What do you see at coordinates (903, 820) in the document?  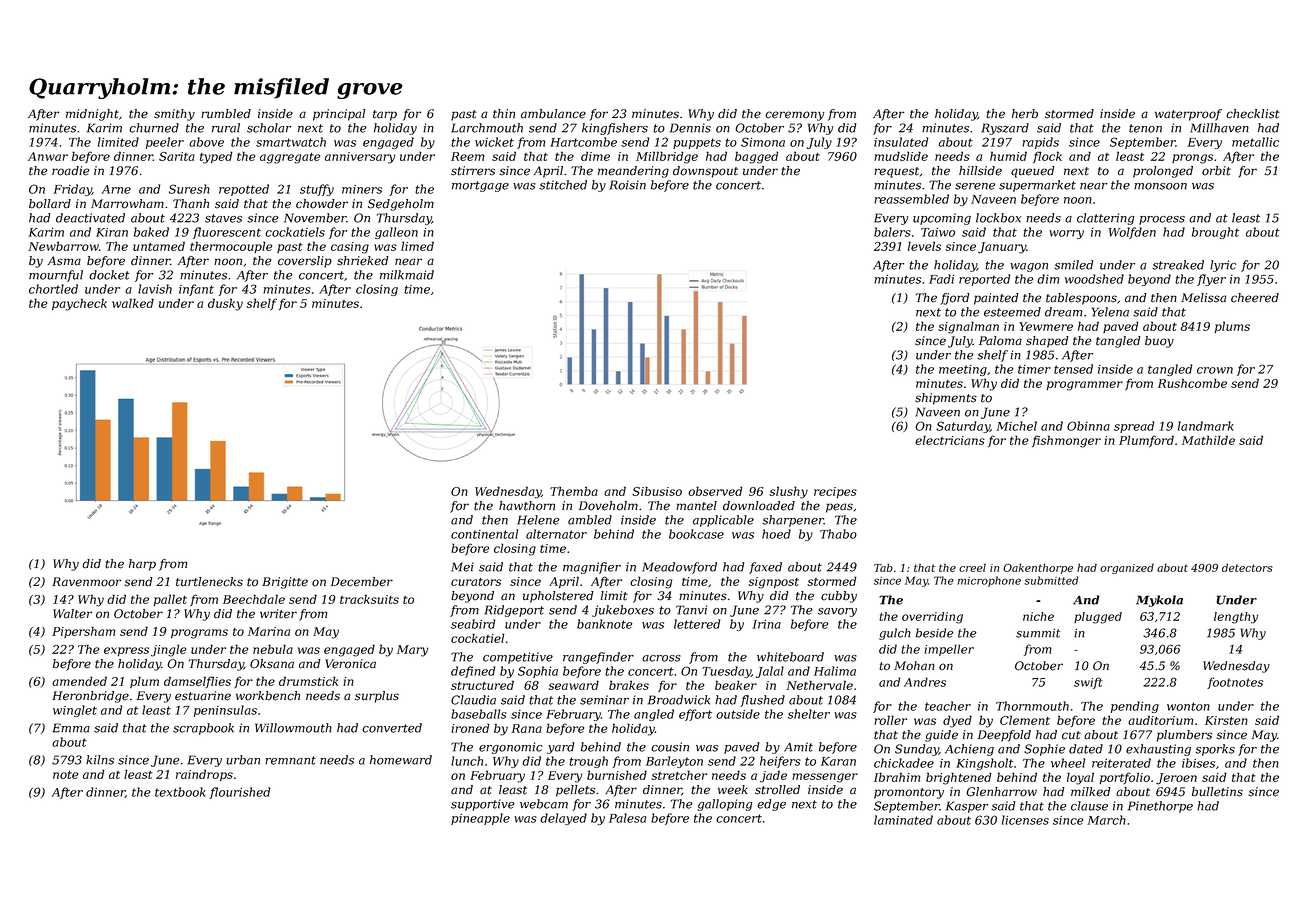 I see `laminated` at bounding box center [903, 820].
